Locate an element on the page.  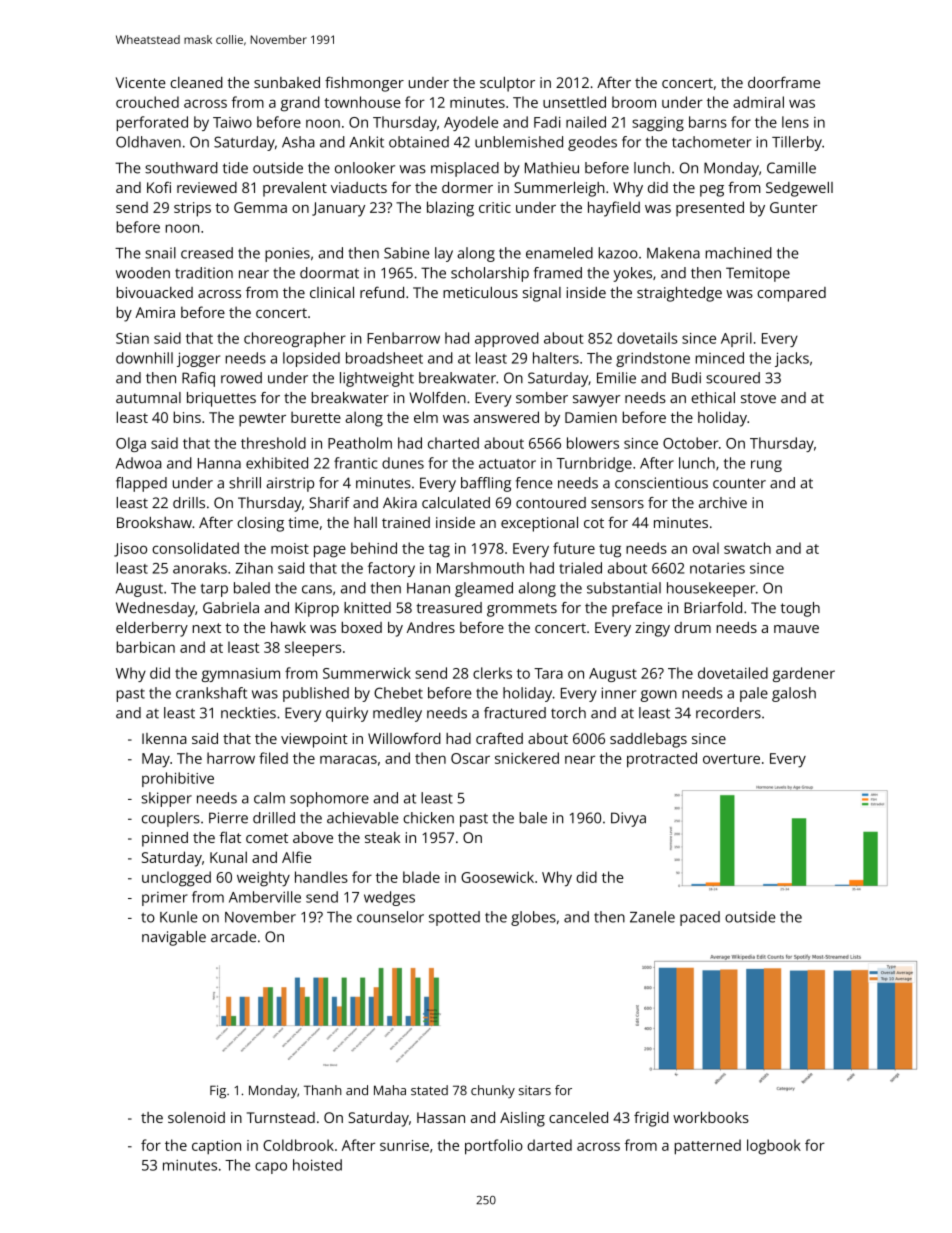
burette is located at coordinates (316, 417).
